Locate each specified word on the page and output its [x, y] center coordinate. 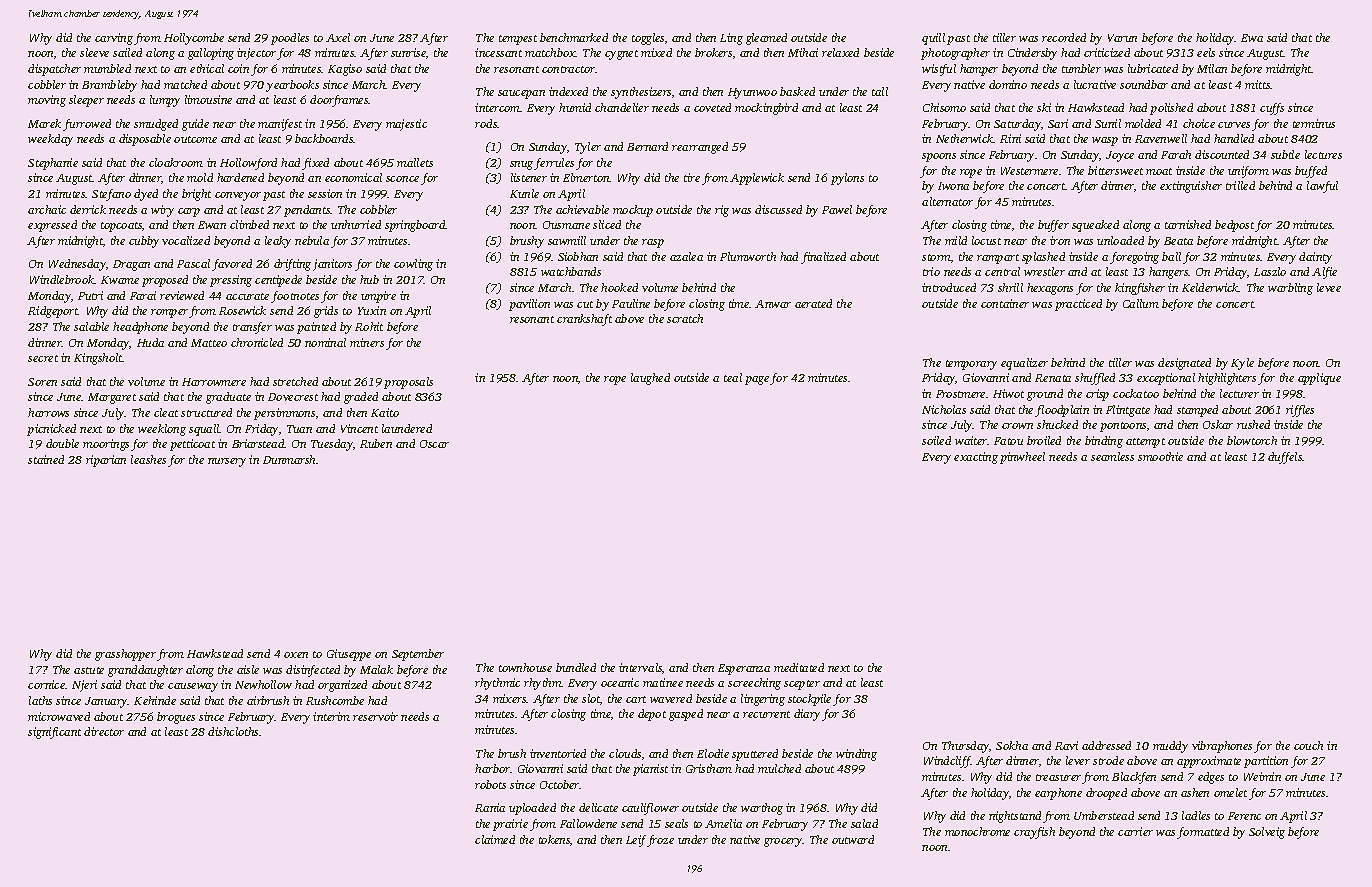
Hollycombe [194, 39]
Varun [1122, 38]
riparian [106, 461]
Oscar [434, 444]
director [104, 731]
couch [1308, 745]
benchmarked [574, 37]
